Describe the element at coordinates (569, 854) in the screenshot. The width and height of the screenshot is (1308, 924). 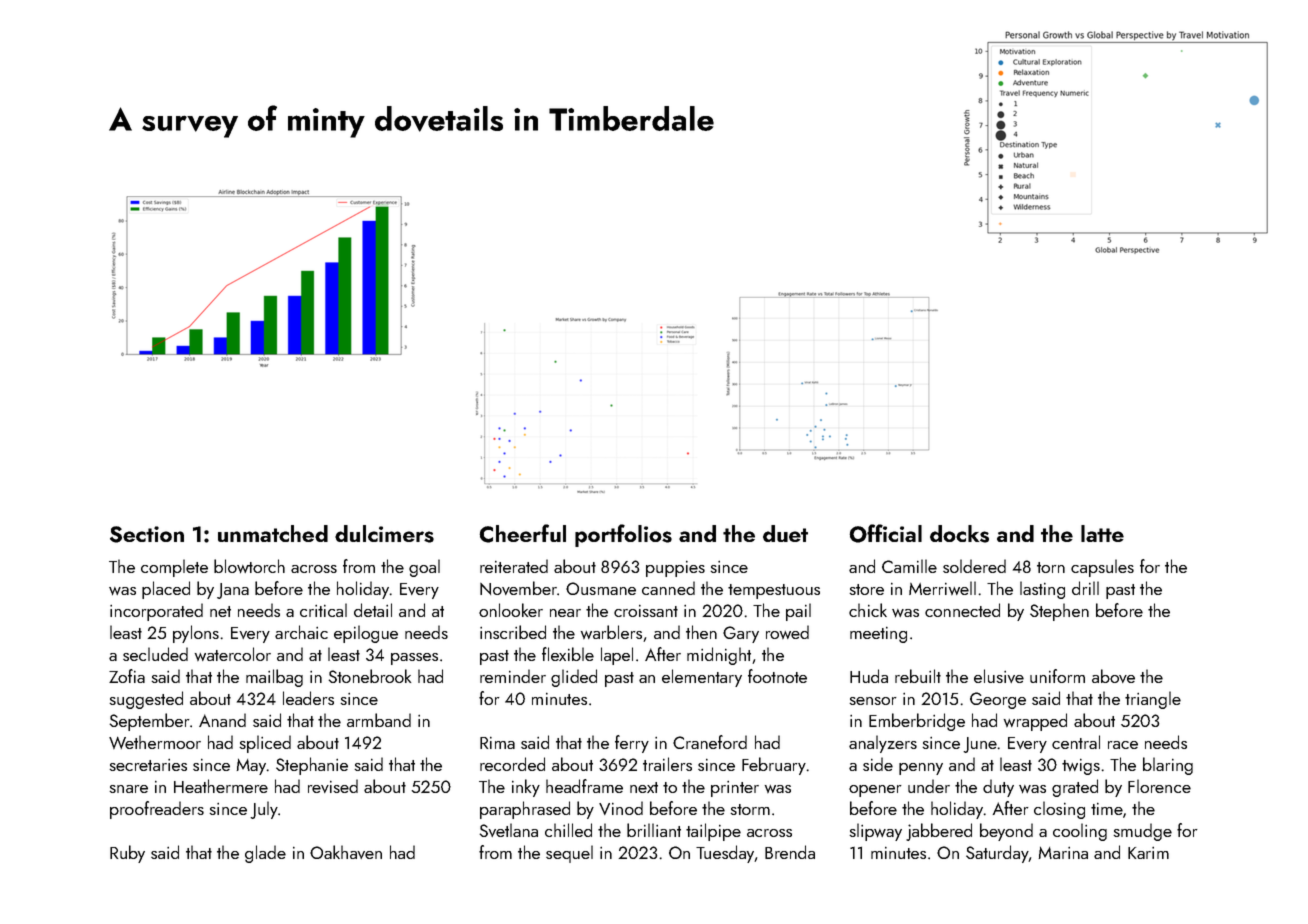
I see `sequel` at that location.
